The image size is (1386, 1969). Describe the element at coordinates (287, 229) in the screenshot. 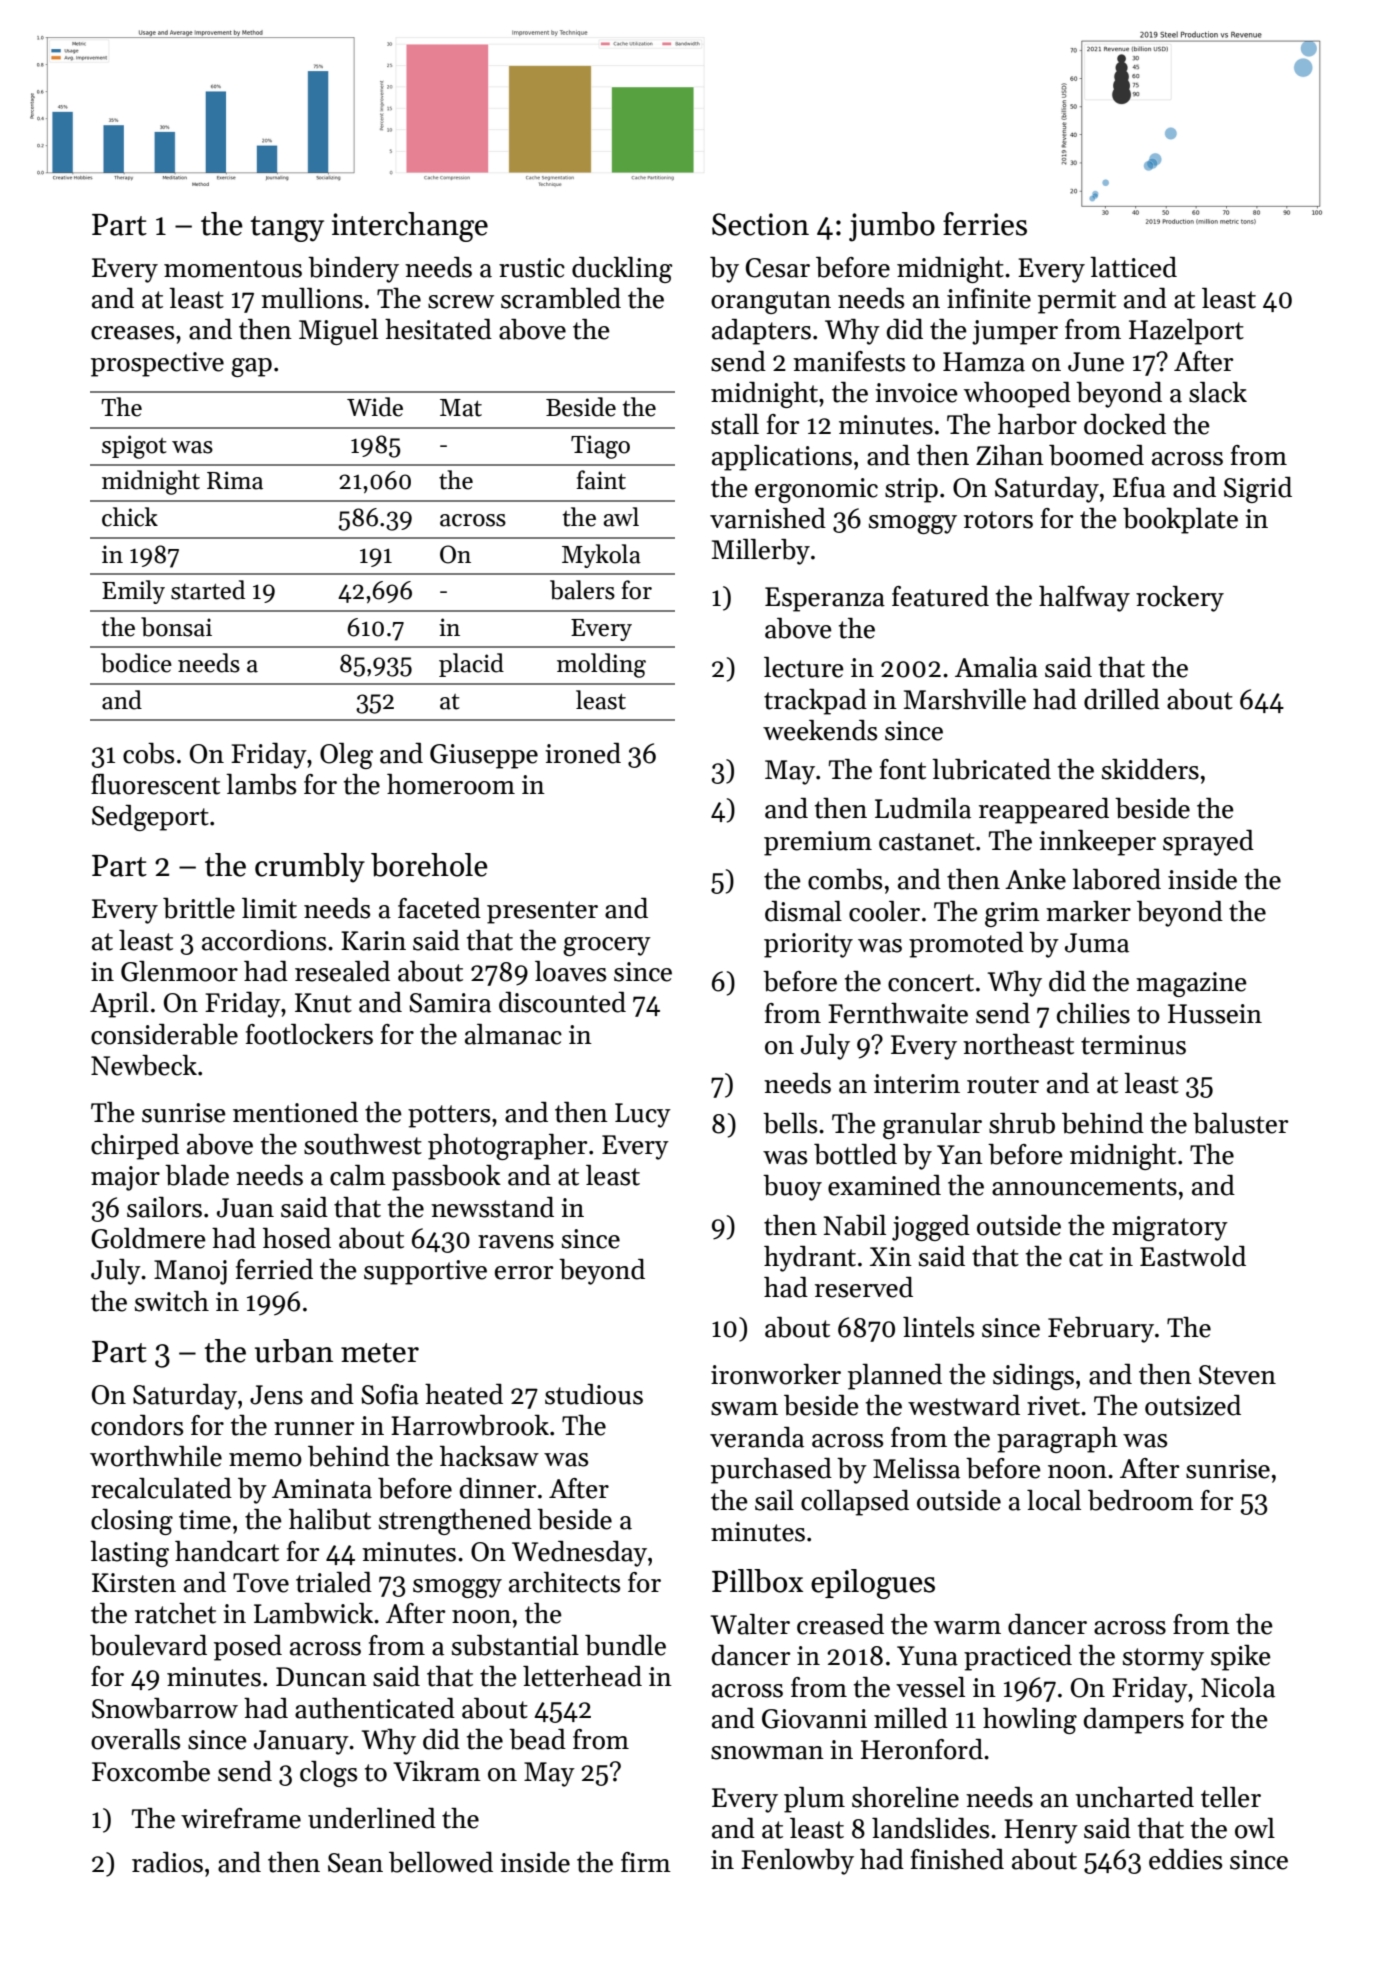

I see `tangy` at that location.
